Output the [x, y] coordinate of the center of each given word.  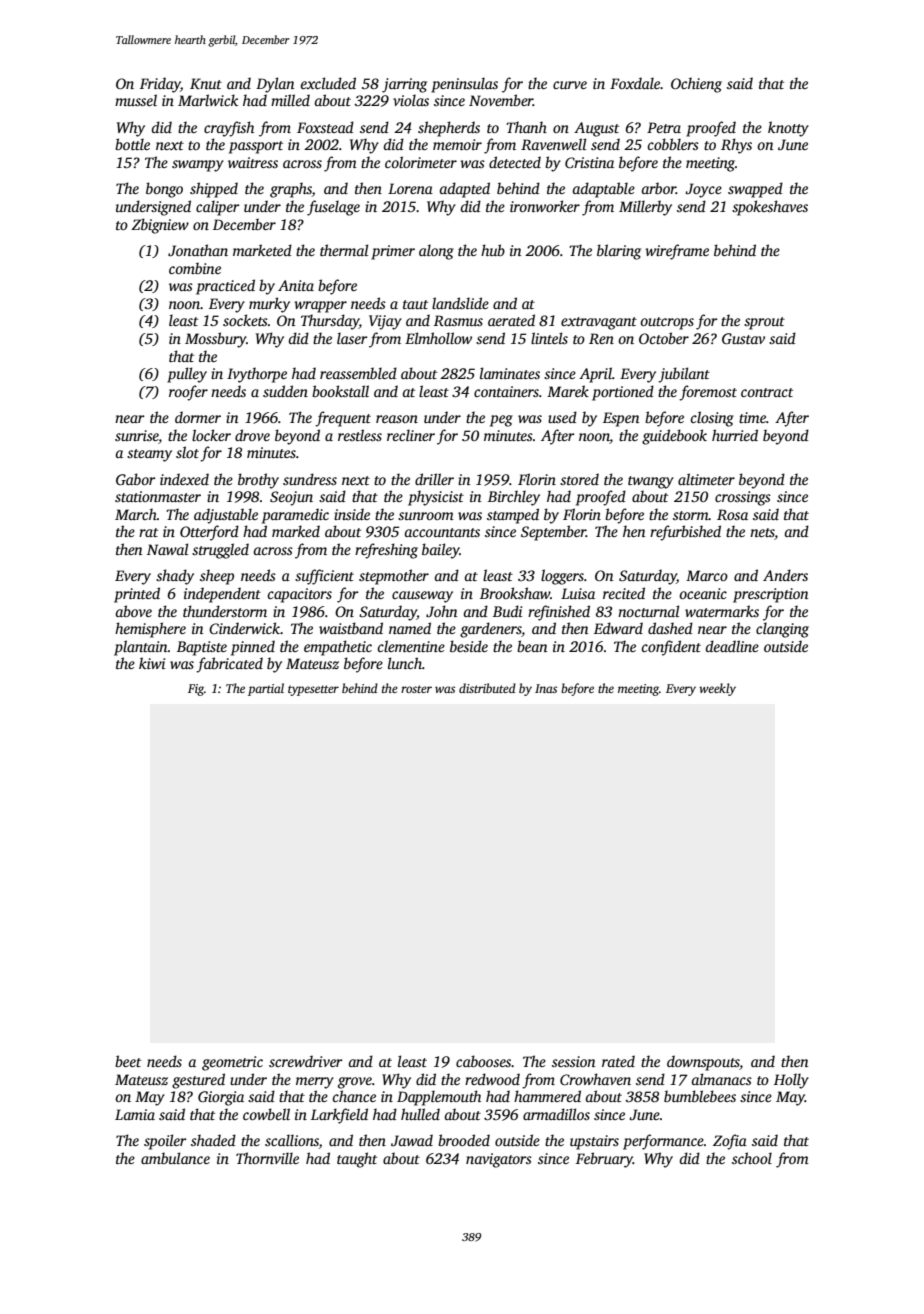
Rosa [732, 514]
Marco [707, 575]
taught [357, 1160]
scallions [292, 1141]
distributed [487, 688]
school [752, 1158]
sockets [245, 320]
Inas [546, 688]
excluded [328, 83]
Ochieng [696, 85]
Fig [196, 690]
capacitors [300, 595]
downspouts [703, 1063]
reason [397, 419]
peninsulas [464, 85]
